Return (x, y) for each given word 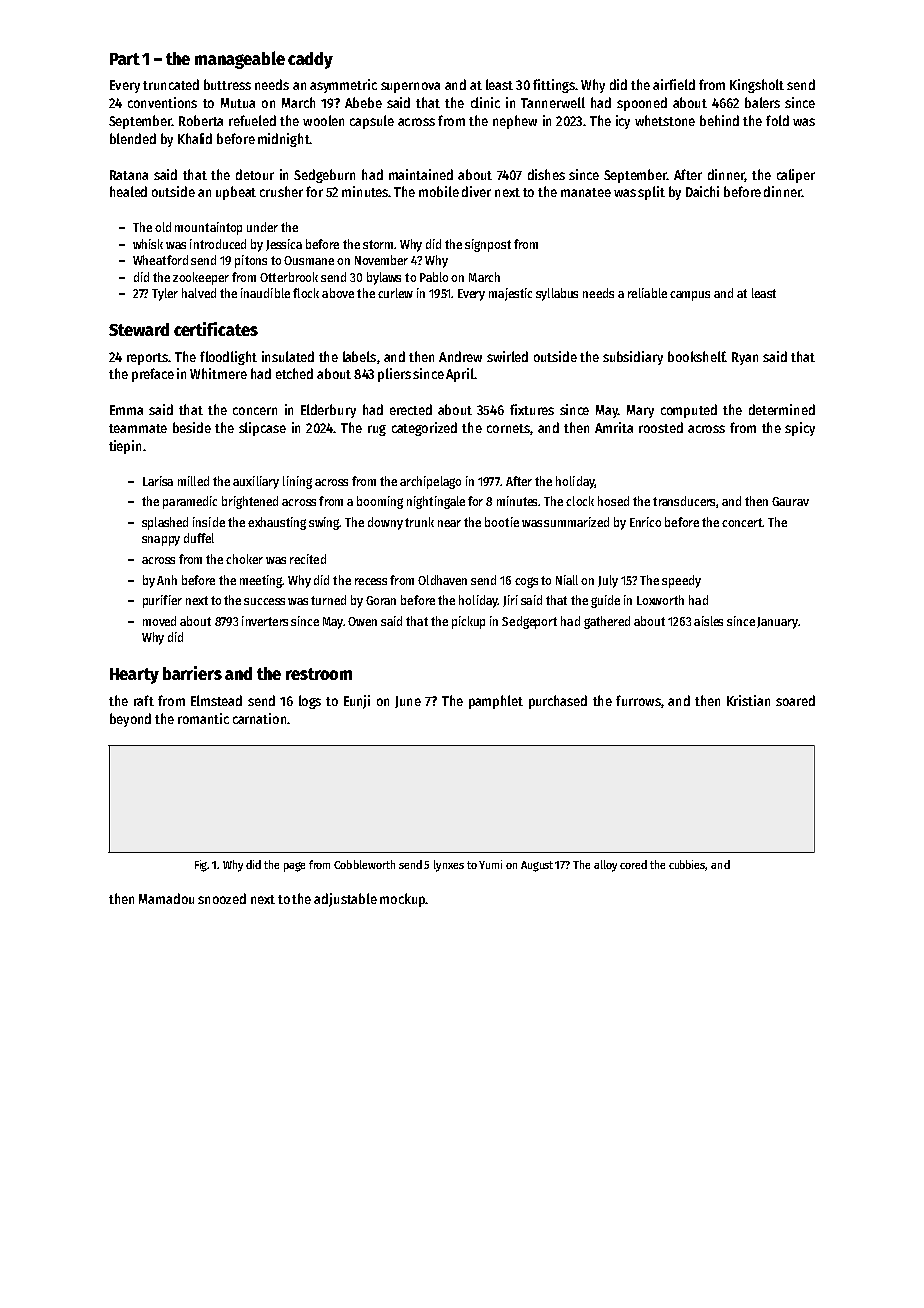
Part (125, 59)
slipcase (262, 429)
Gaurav (790, 501)
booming (380, 502)
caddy (310, 60)
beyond (130, 720)
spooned (642, 104)
